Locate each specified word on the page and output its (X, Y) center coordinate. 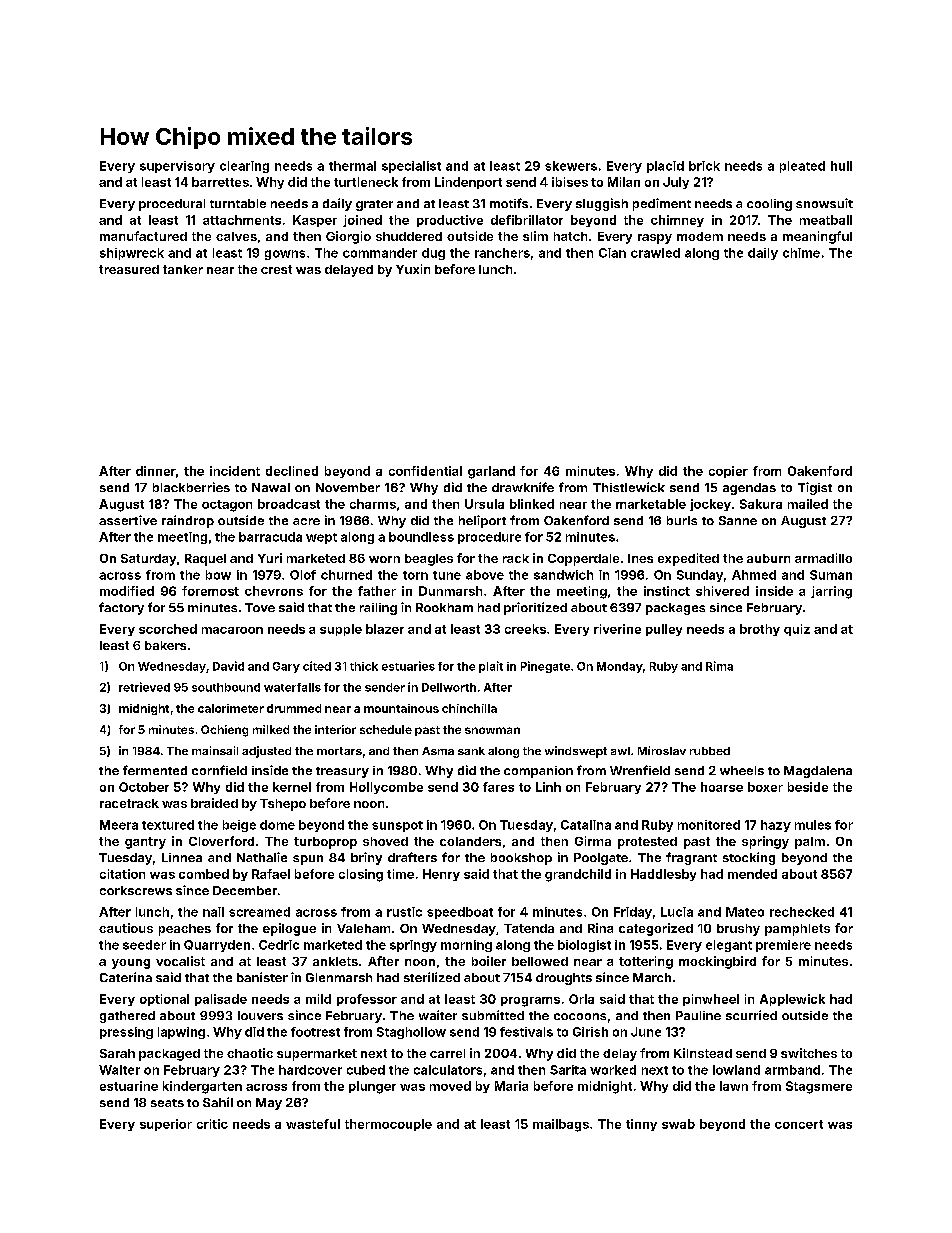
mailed (808, 504)
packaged (169, 1055)
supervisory (177, 167)
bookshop (521, 859)
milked (271, 729)
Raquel (205, 560)
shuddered (409, 236)
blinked (532, 504)
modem (700, 236)
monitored (709, 825)
